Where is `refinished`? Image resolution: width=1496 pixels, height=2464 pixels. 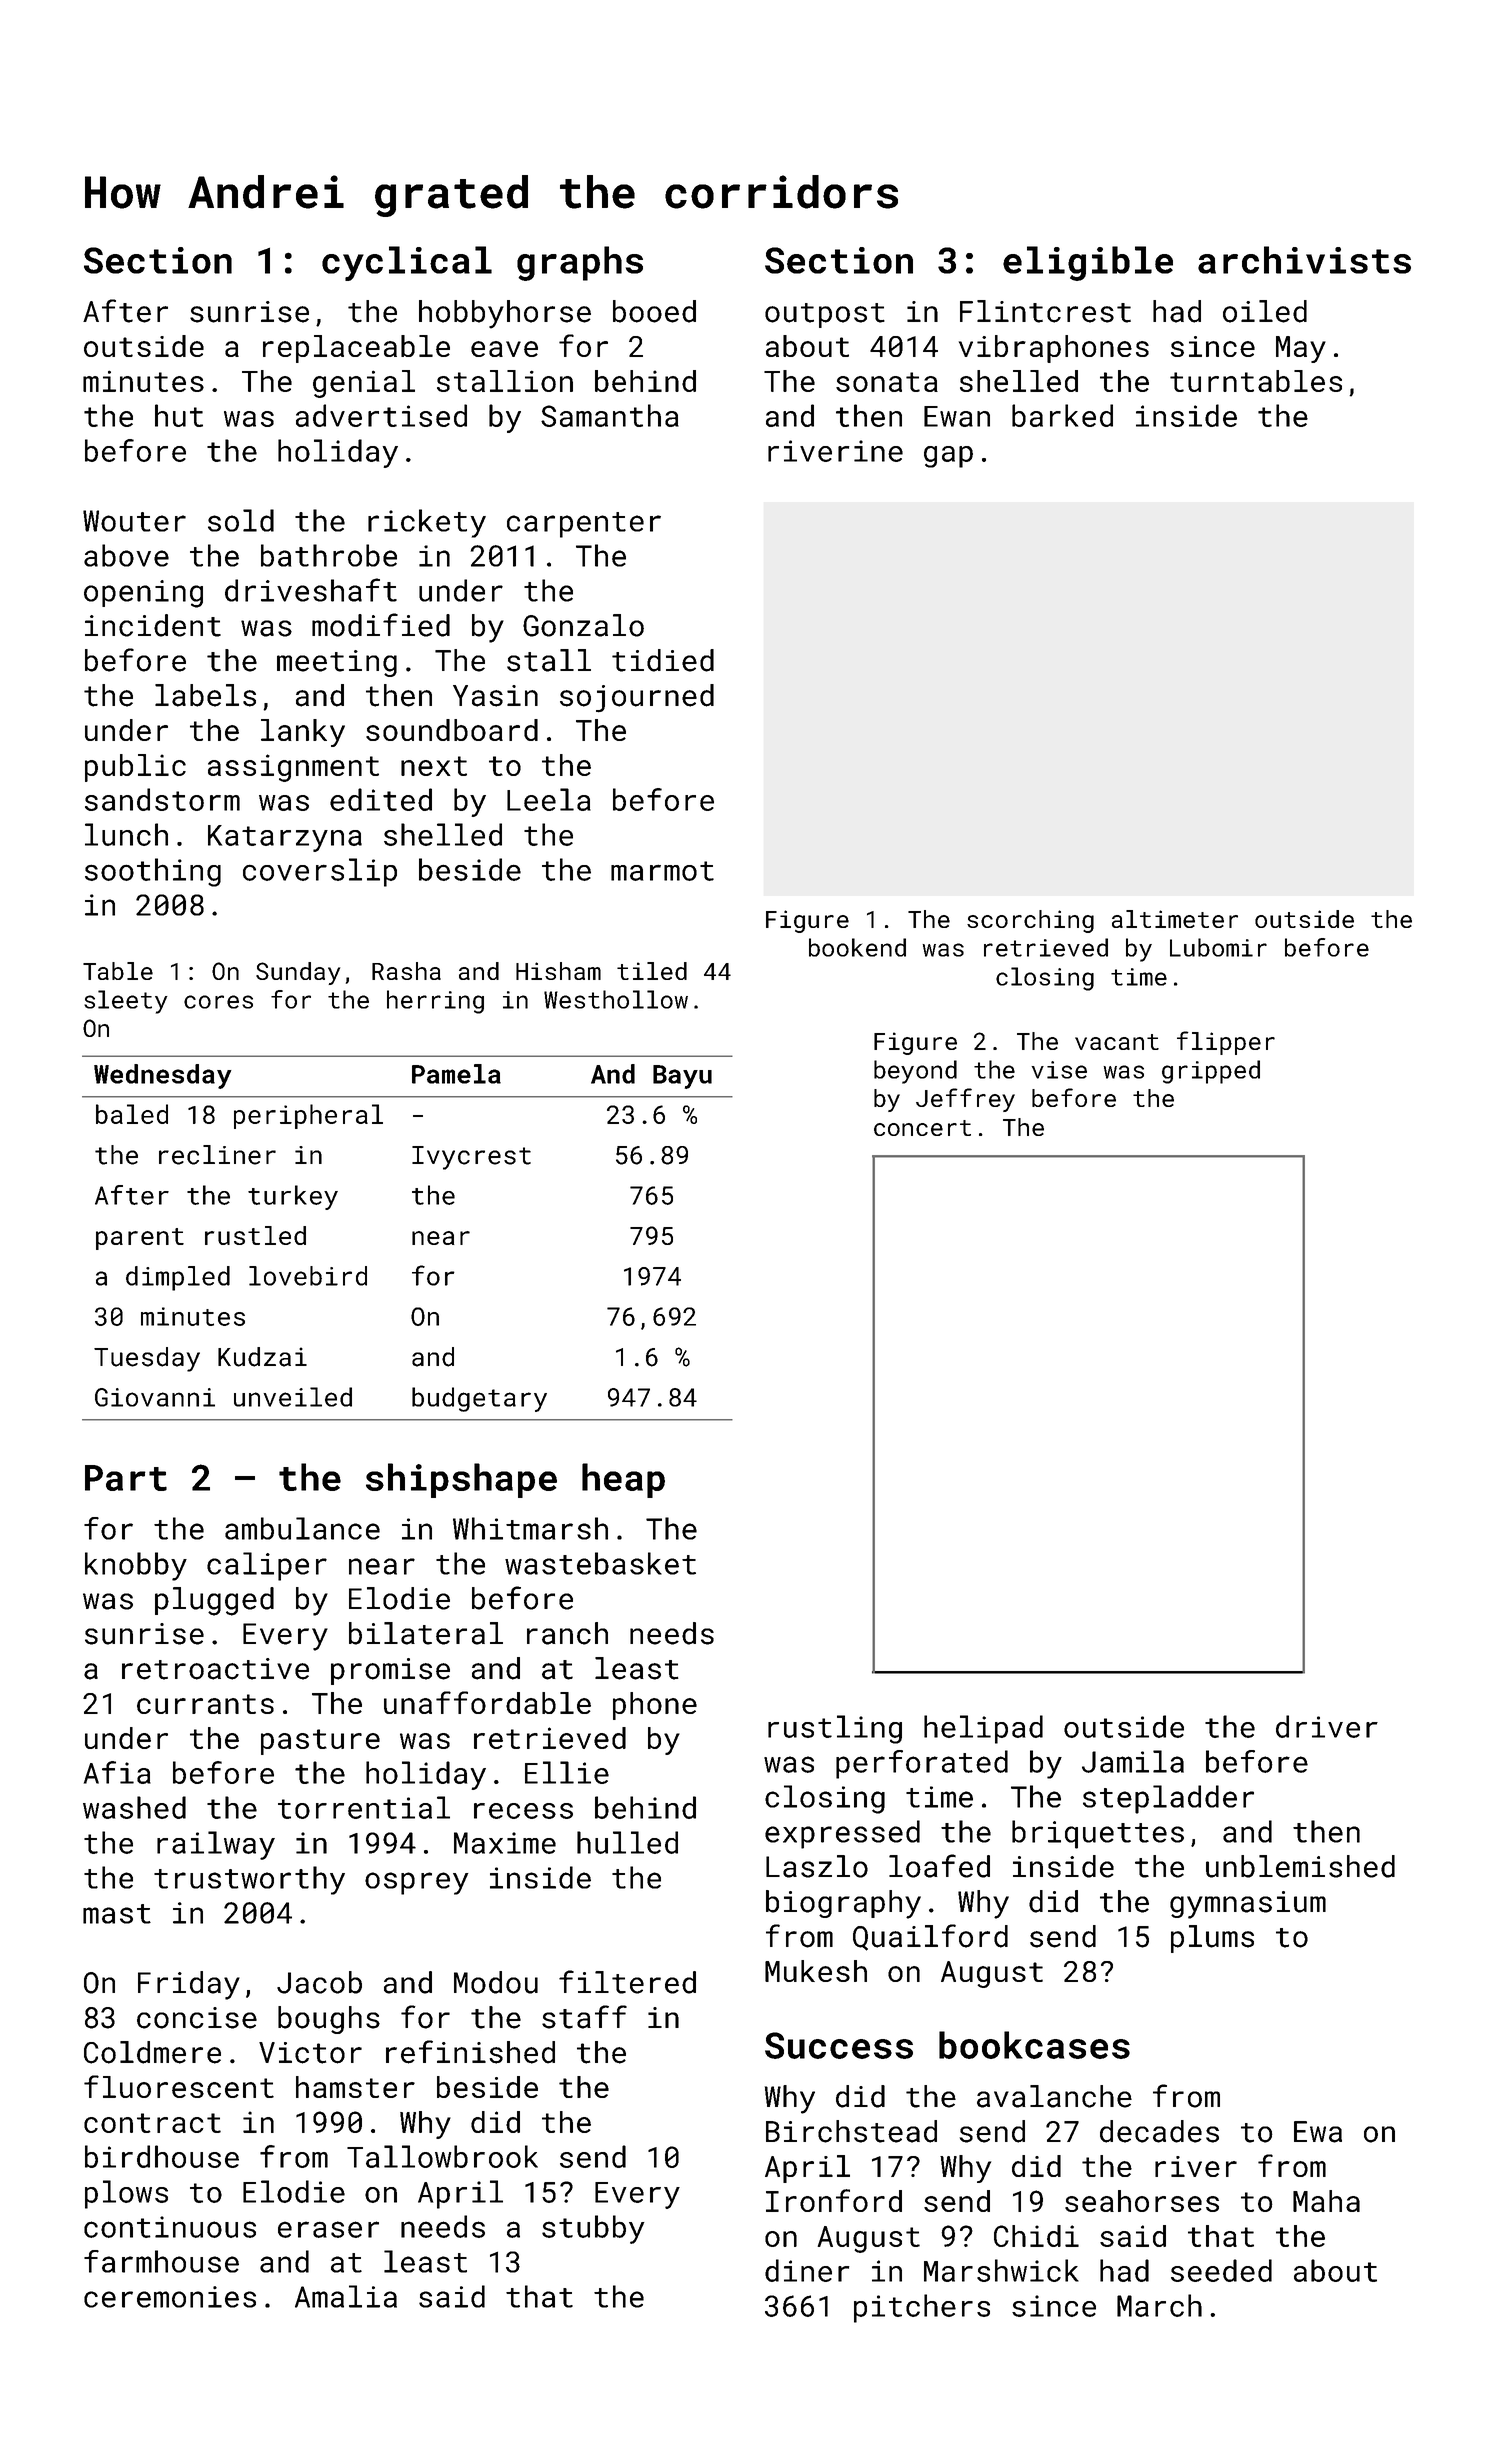
refinished is located at coordinates (470, 2052).
